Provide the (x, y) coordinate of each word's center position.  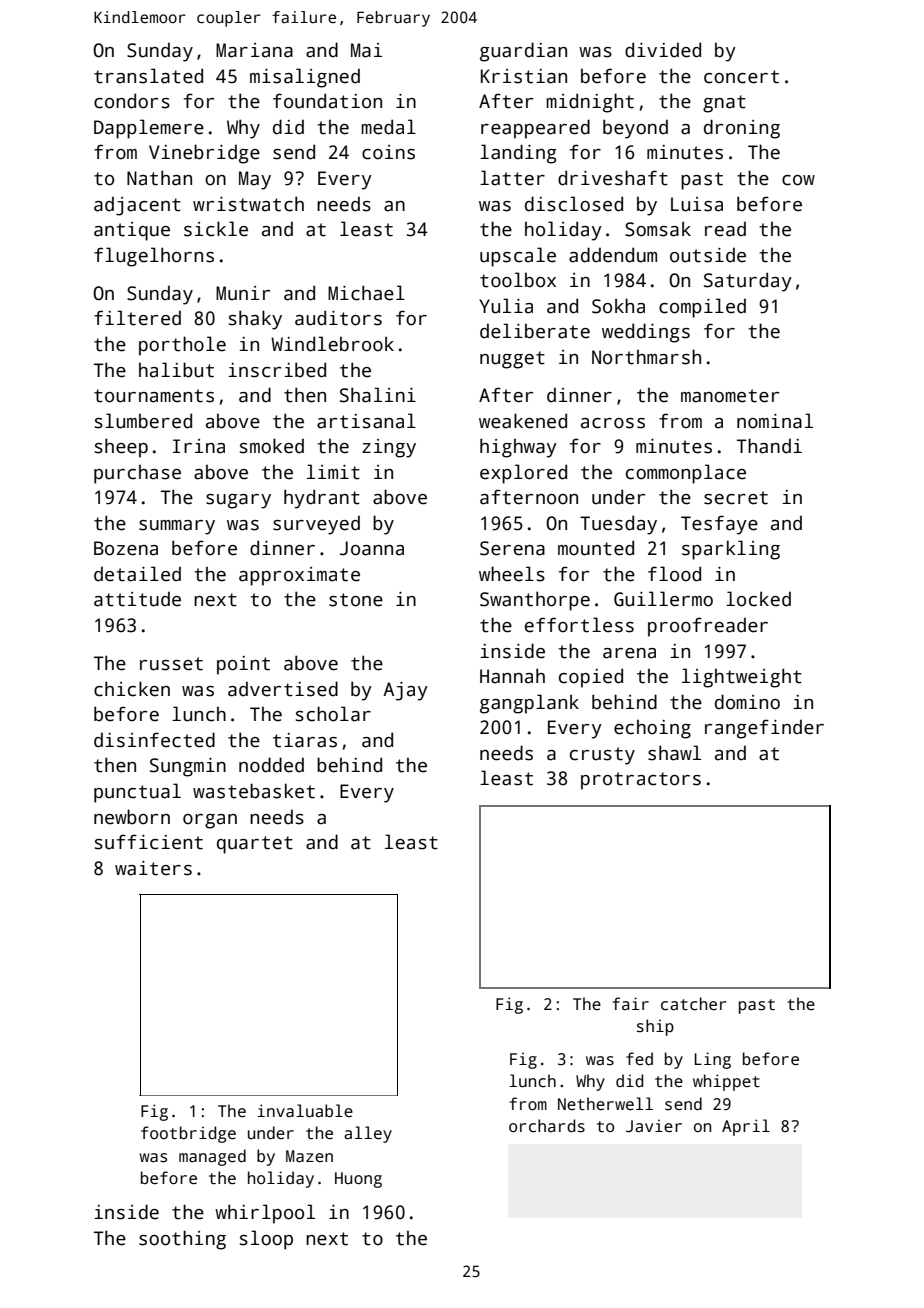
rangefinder (764, 729)
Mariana (254, 50)
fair (630, 1003)
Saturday (748, 282)
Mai (366, 50)
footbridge (188, 1134)
